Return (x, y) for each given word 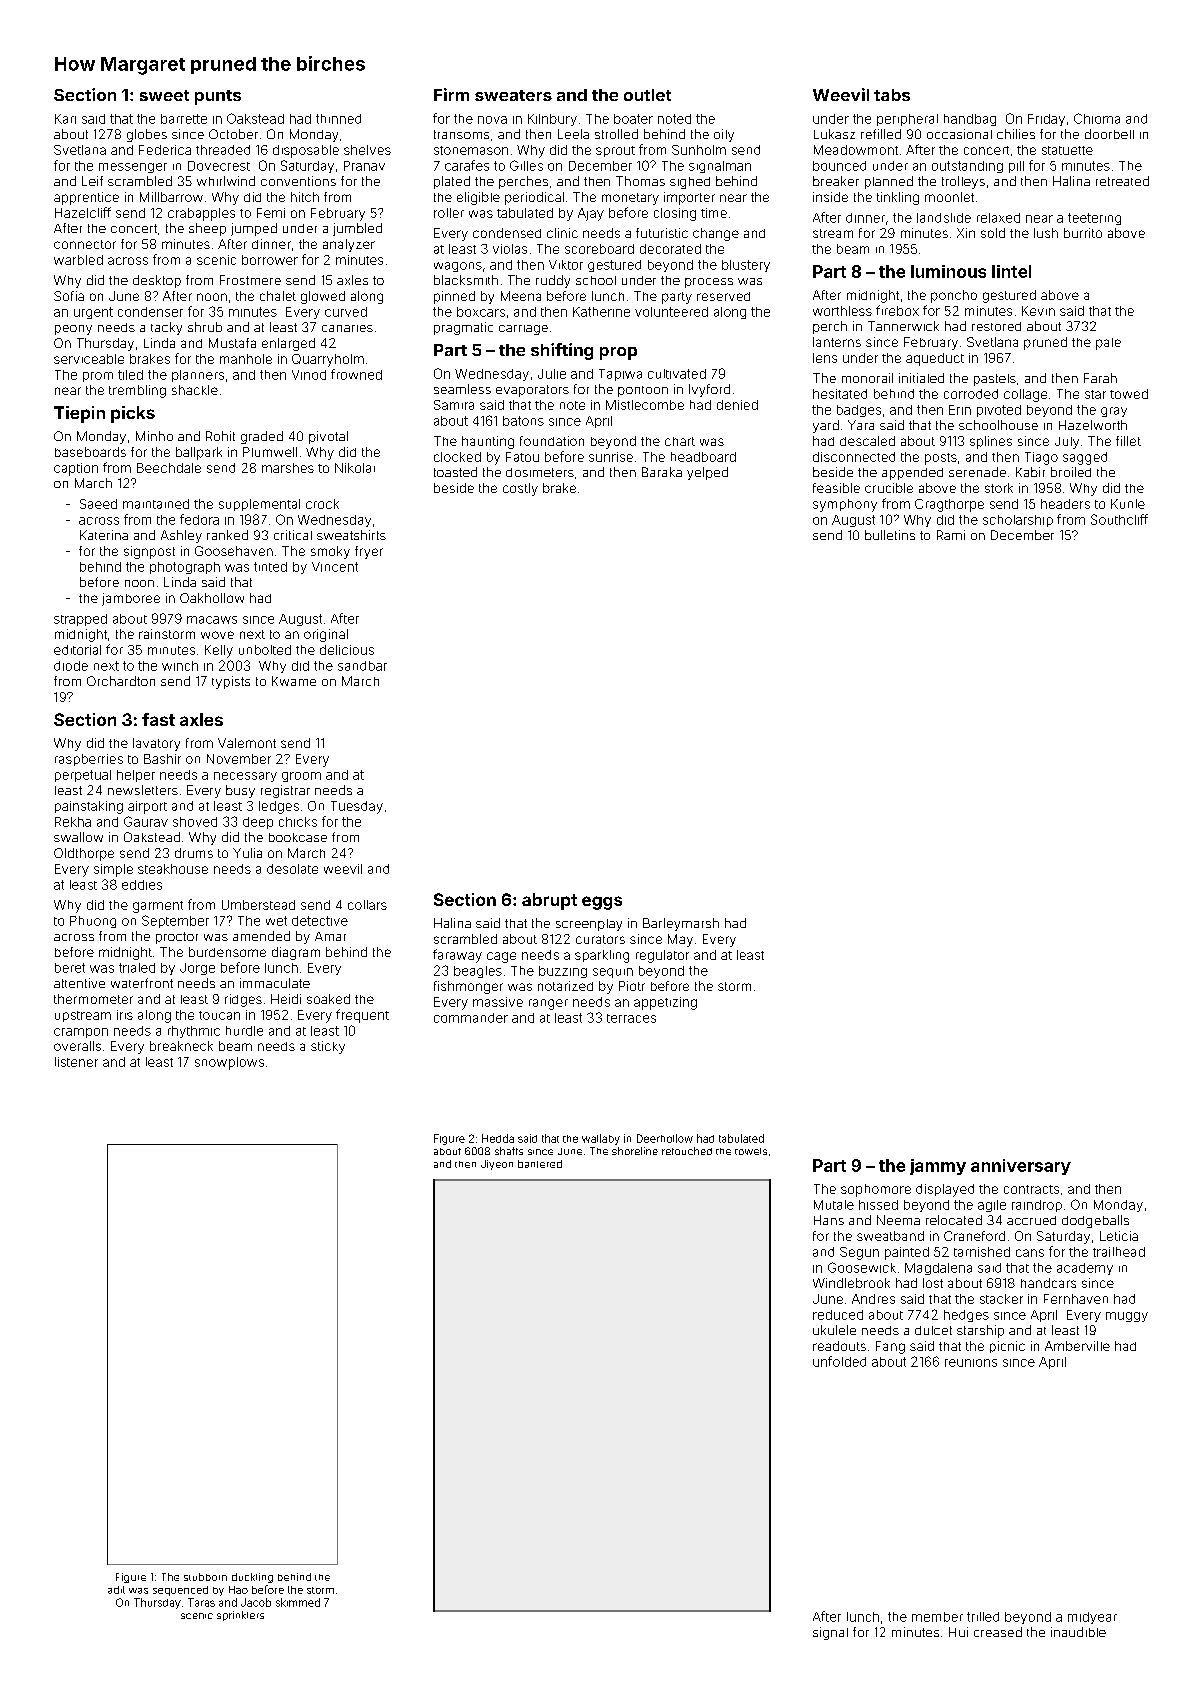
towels (751, 1151)
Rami (951, 535)
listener (76, 1062)
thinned (338, 119)
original (326, 635)
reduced (838, 1315)
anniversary (1021, 1167)
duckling (252, 1578)
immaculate (275, 983)
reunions (971, 1363)
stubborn (205, 1577)
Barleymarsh (681, 924)
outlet (647, 95)
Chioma (1097, 118)
